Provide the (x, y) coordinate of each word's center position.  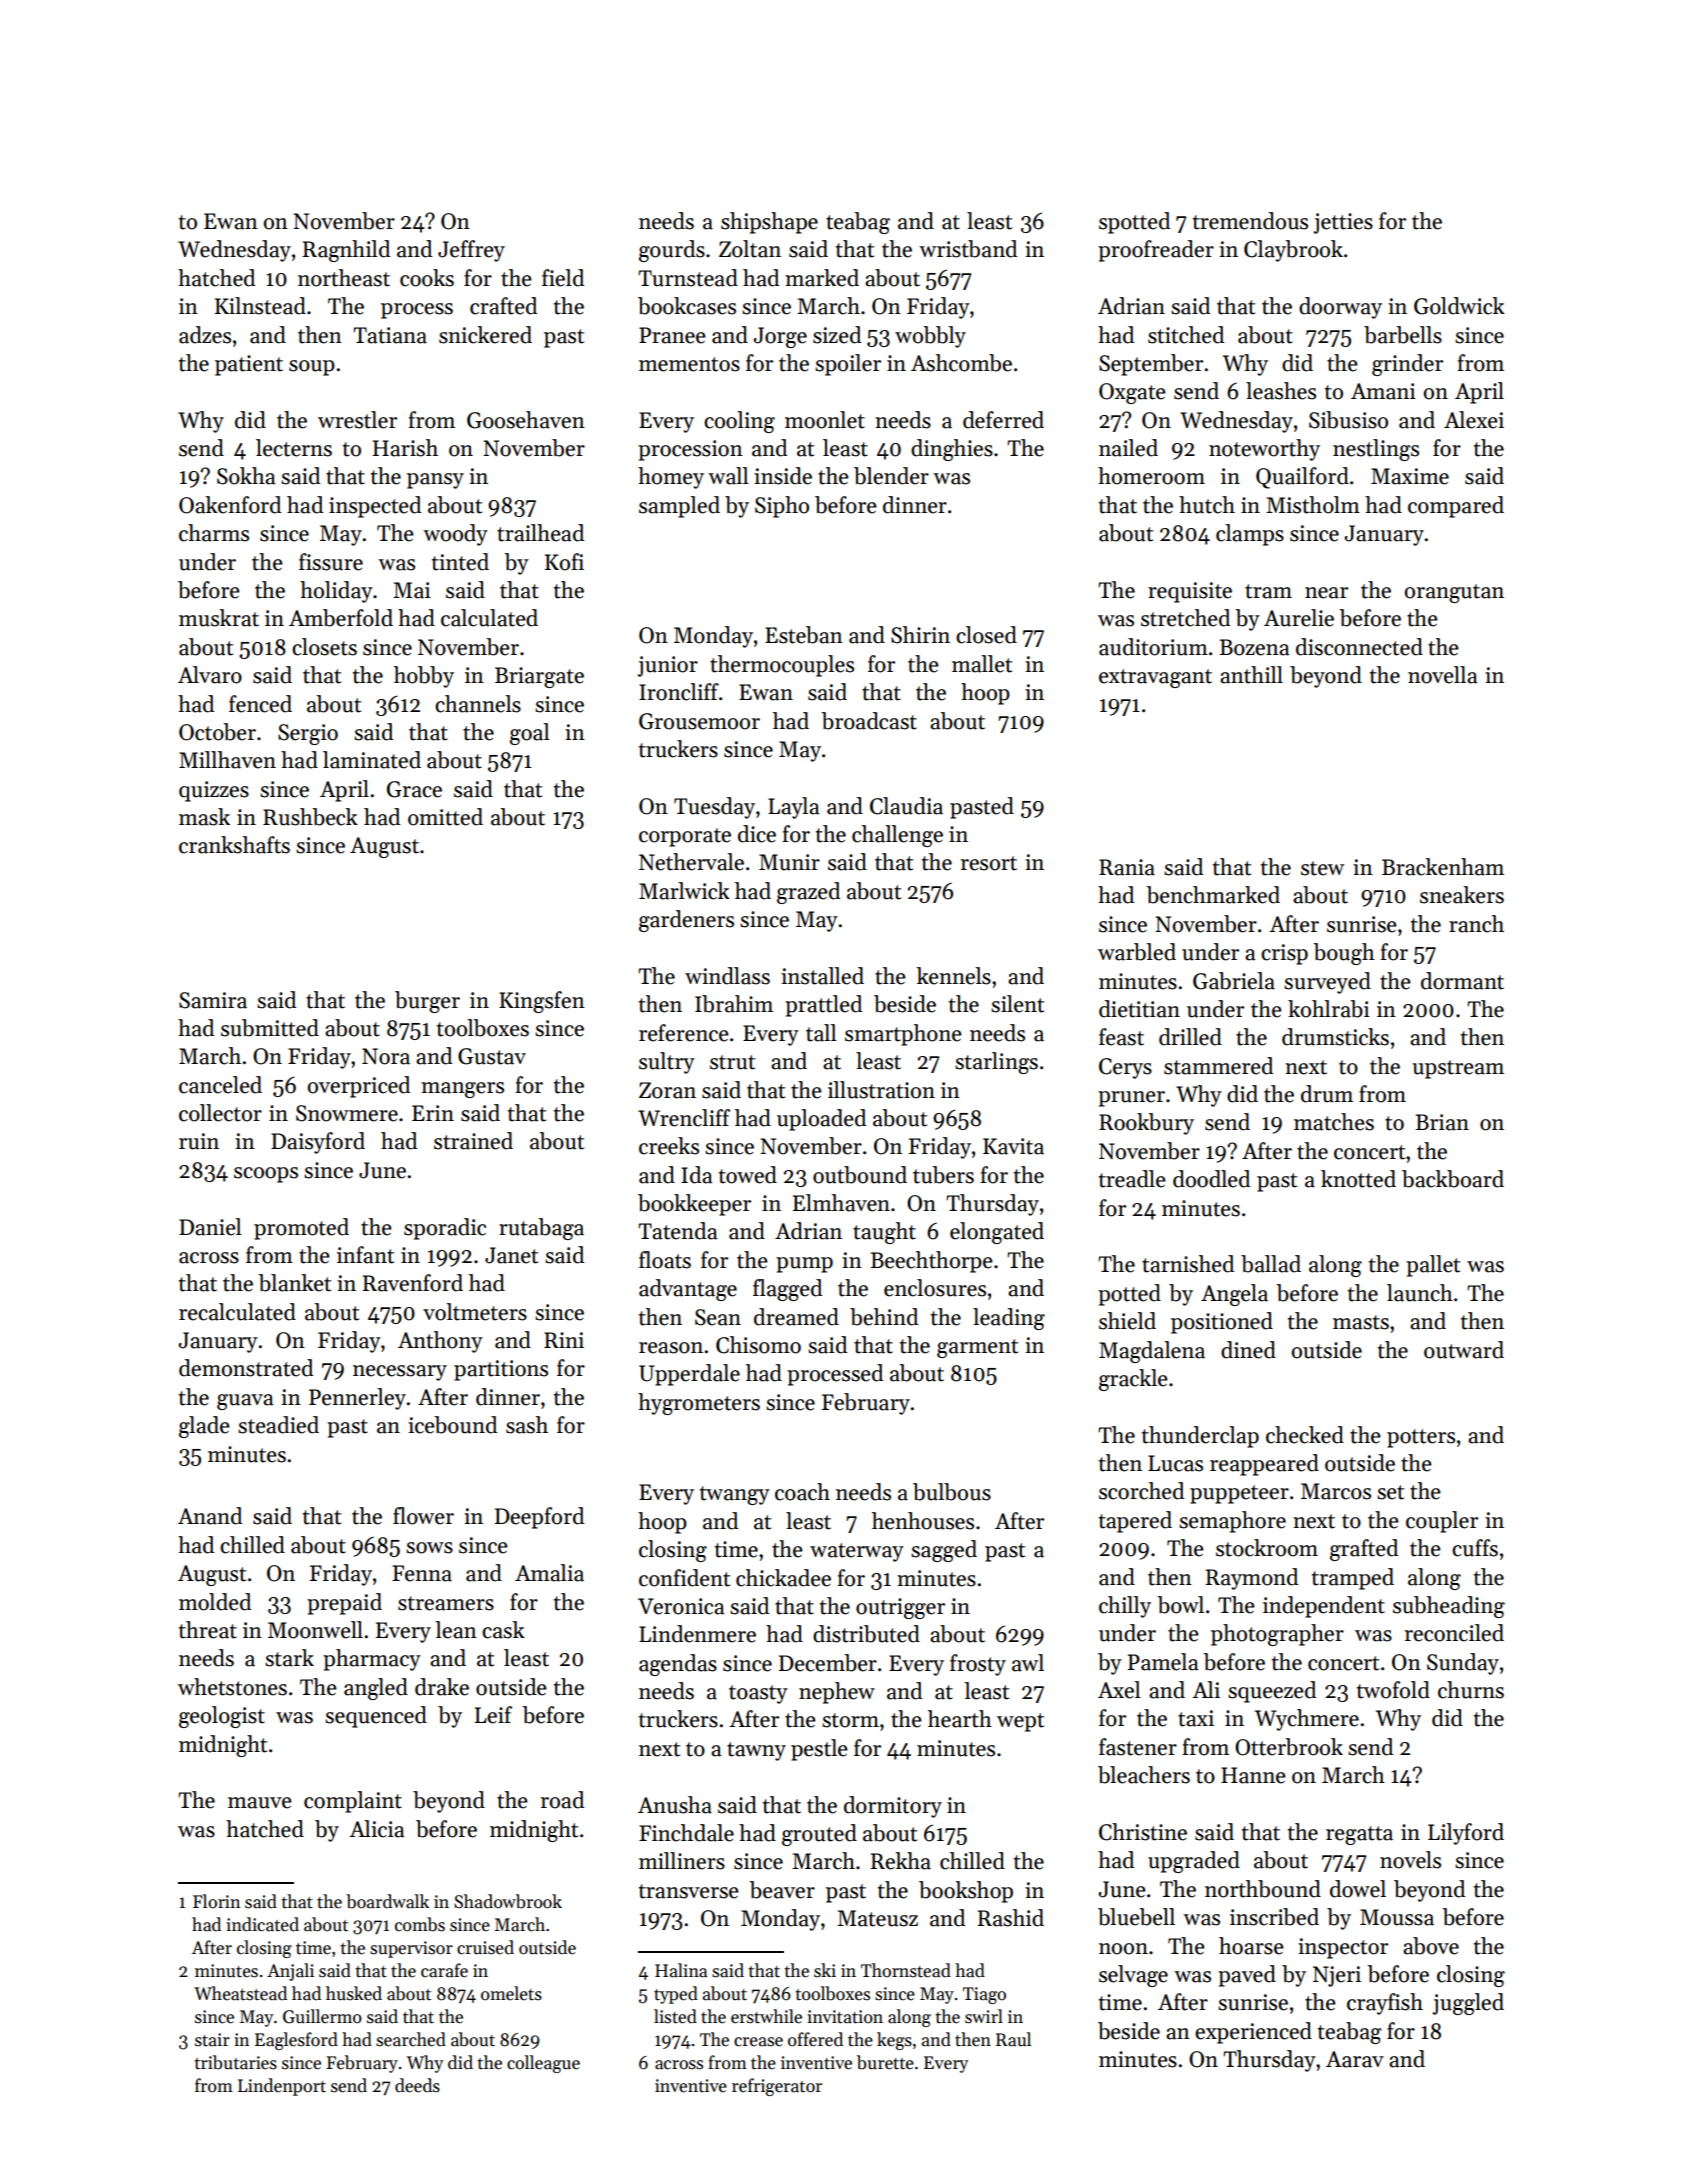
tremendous (1250, 221)
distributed (866, 1634)
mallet (982, 664)
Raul (1013, 2039)
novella (1443, 675)
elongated (997, 1233)
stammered (1218, 1066)
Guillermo (322, 2016)
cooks (427, 278)
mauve (260, 1803)
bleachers (1144, 1775)
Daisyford (318, 1143)
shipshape (769, 223)
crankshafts (234, 845)
